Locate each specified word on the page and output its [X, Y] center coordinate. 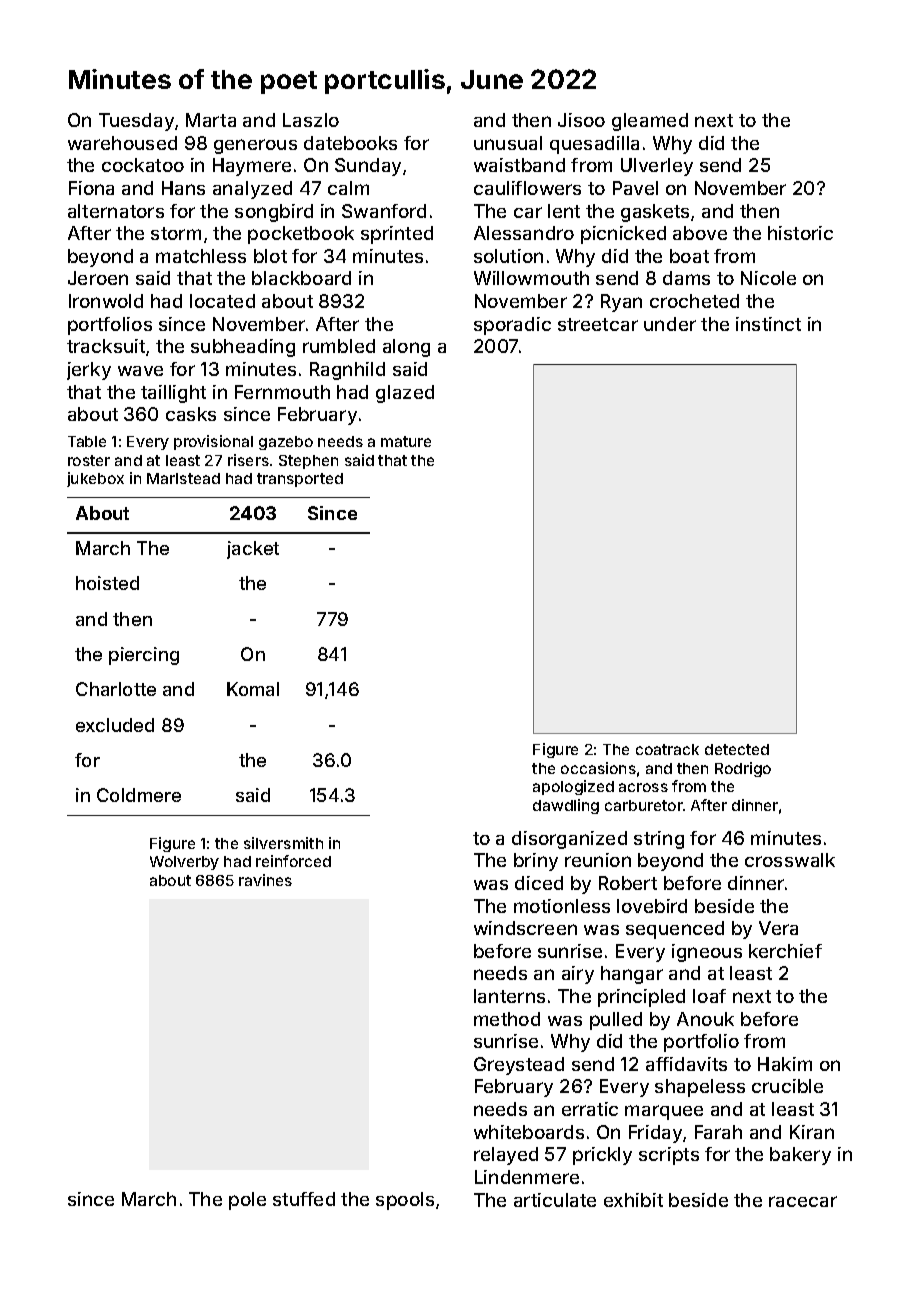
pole [247, 1201]
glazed [405, 394]
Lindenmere [527, 1177]
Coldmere [139, 795]
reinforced [293, 861]
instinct [768, 324]
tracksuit [106, 346]
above [700, 233]
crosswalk [790, 860]
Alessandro [524, 233]
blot [270, 256]
